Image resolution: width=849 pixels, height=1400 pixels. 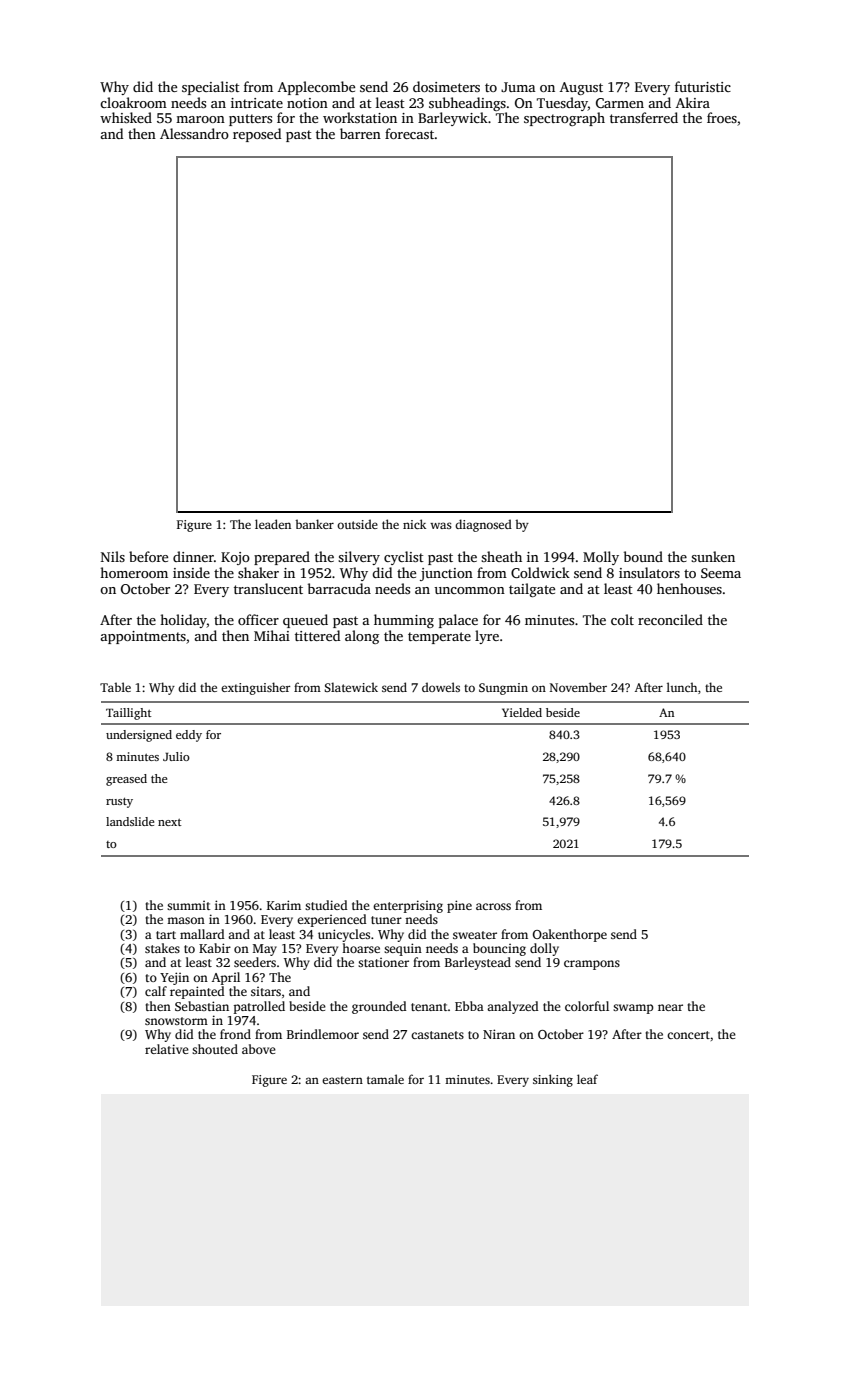 What do you see at coordinates (688, 1035) in the screenshot?
I see `concert` at bounding box center [688, 1035].
